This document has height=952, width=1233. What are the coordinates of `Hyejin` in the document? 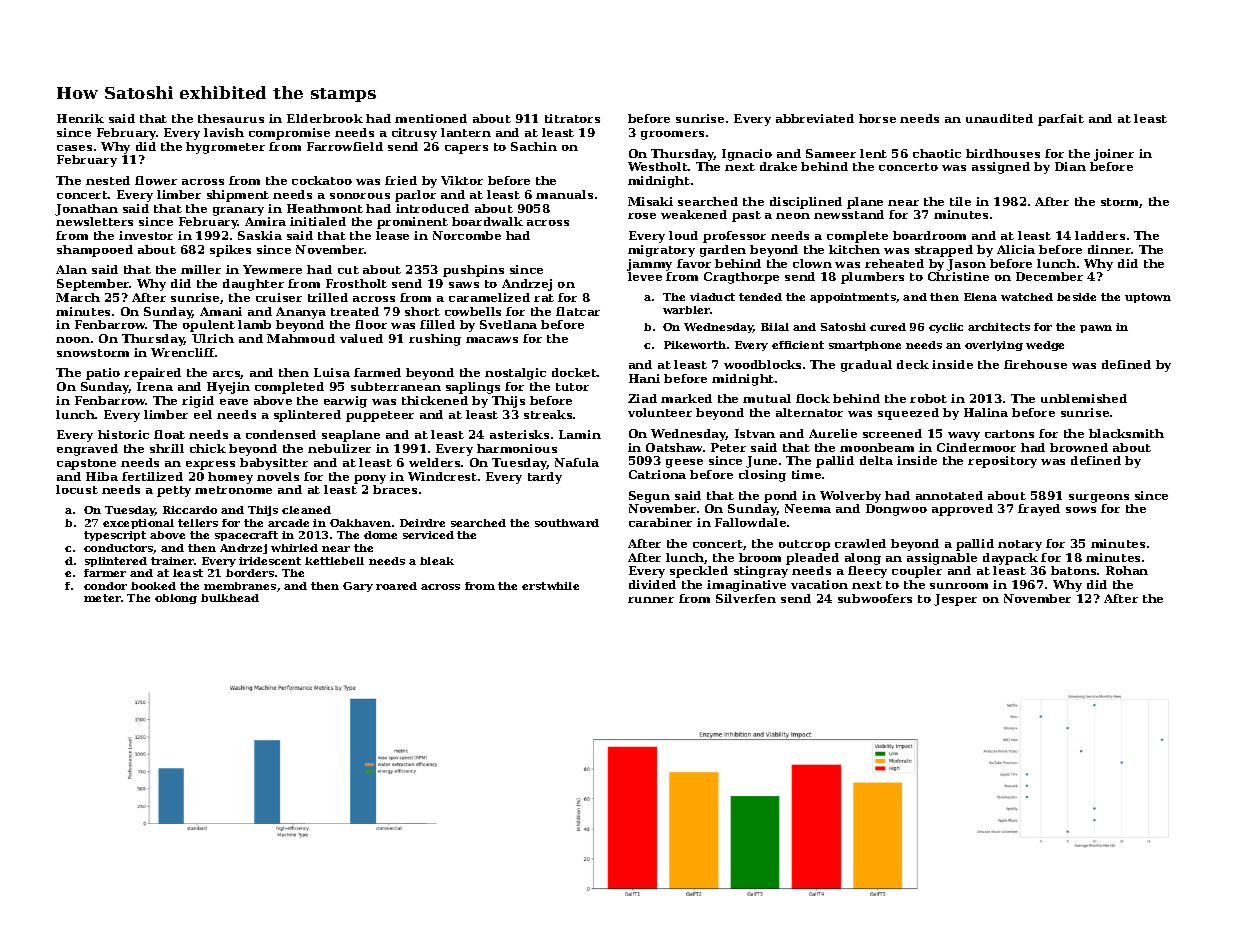 It's located at (228, 388).
